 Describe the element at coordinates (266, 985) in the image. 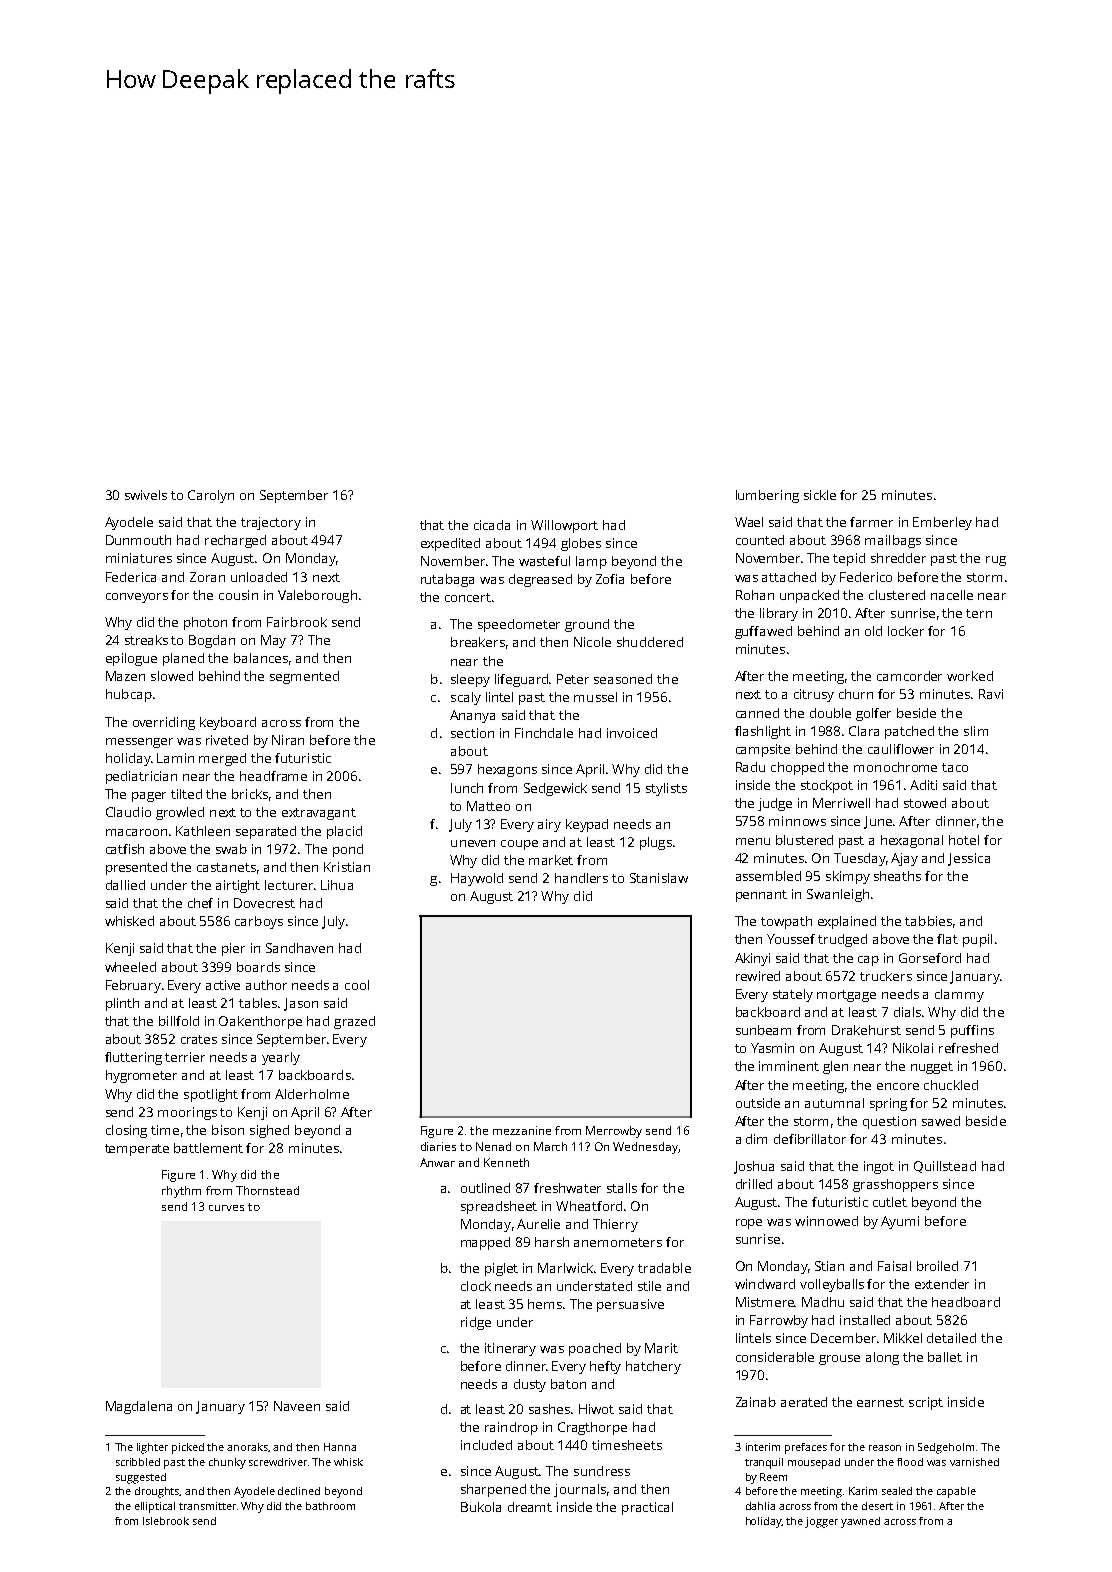

I see `author` at that location.
